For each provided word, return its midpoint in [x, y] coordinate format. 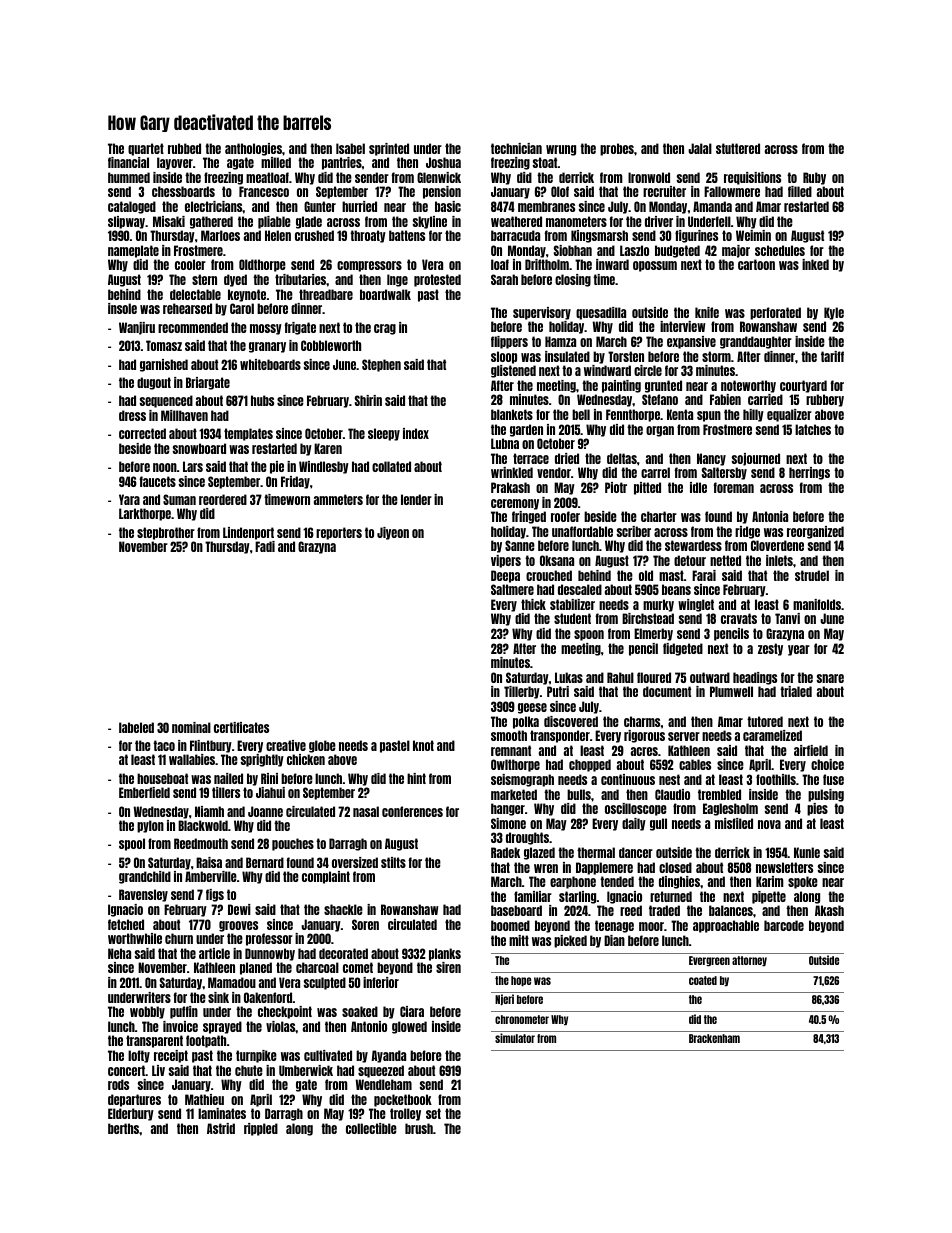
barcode [784, 925]
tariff [832, 356]
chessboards [183, 191]
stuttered [738, 148]
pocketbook [403, 1100]
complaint [326, 877]
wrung [561, 150]
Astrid [221, 1128]
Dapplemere [604, 868]
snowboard [199, 448]
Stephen [381, 365]
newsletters [784, 867]
